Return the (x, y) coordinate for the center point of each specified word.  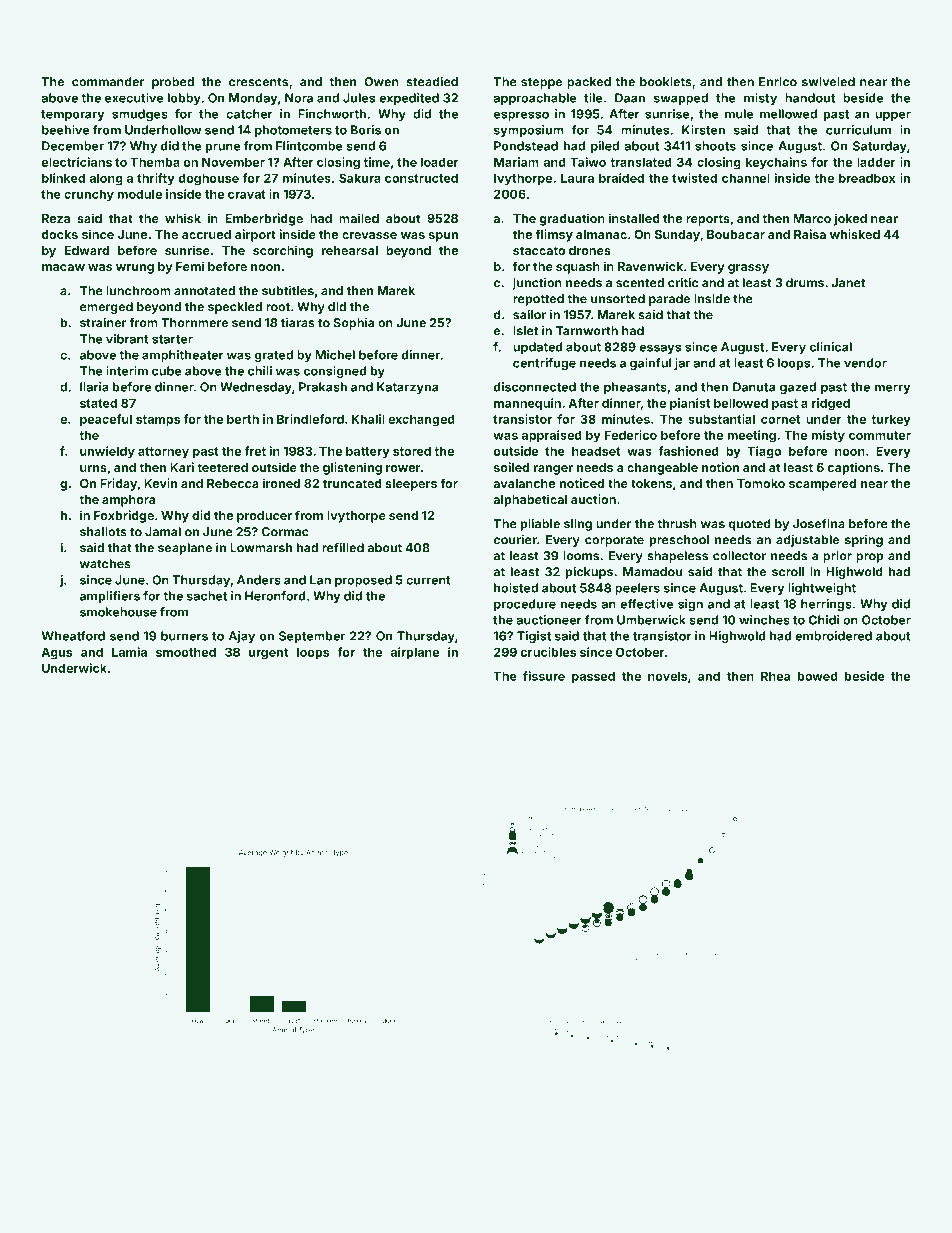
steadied (432, 81)
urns (93, 468)
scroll (788, 572)
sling (578, 524)
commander (108, 82)
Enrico (778, 81)
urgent (268, 654)
